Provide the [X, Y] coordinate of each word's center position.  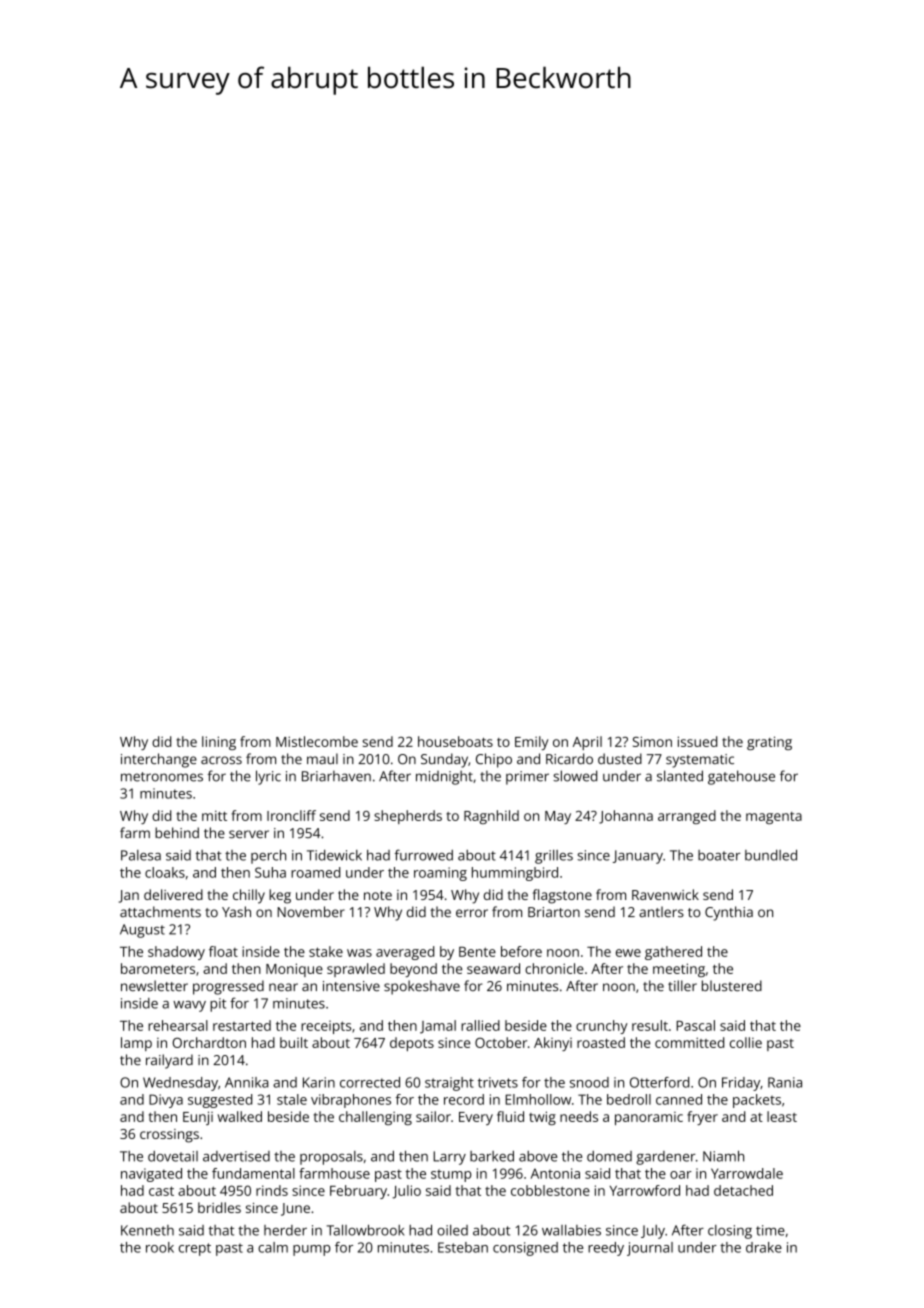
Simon [652, 741]
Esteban [463, 1247]
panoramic [649, 1118]
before [521, 951]
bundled [771, 855]
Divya [166, 1101]
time [770, 1230]
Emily [531, 743]
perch [268, 856]
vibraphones [351, 1101]
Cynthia [729, 913]
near [283, 987]
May [558, 817]
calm [273, 1247]
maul [322, 758]
